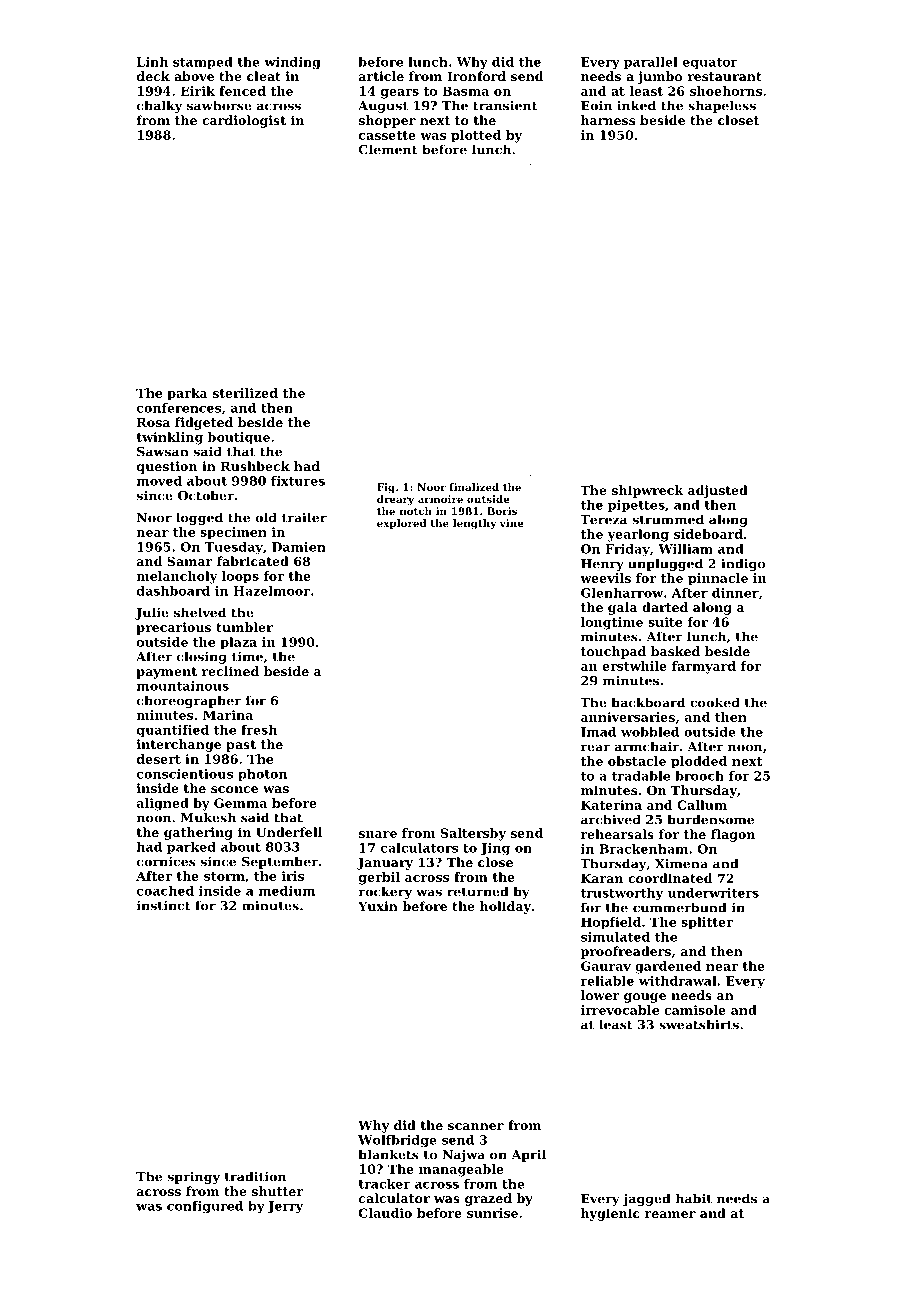 The image size is (908, 1316). What do you see at coordinates (244, 121) in the screenshot?
I see `cardiologist` at bounding box center [244, 121].
